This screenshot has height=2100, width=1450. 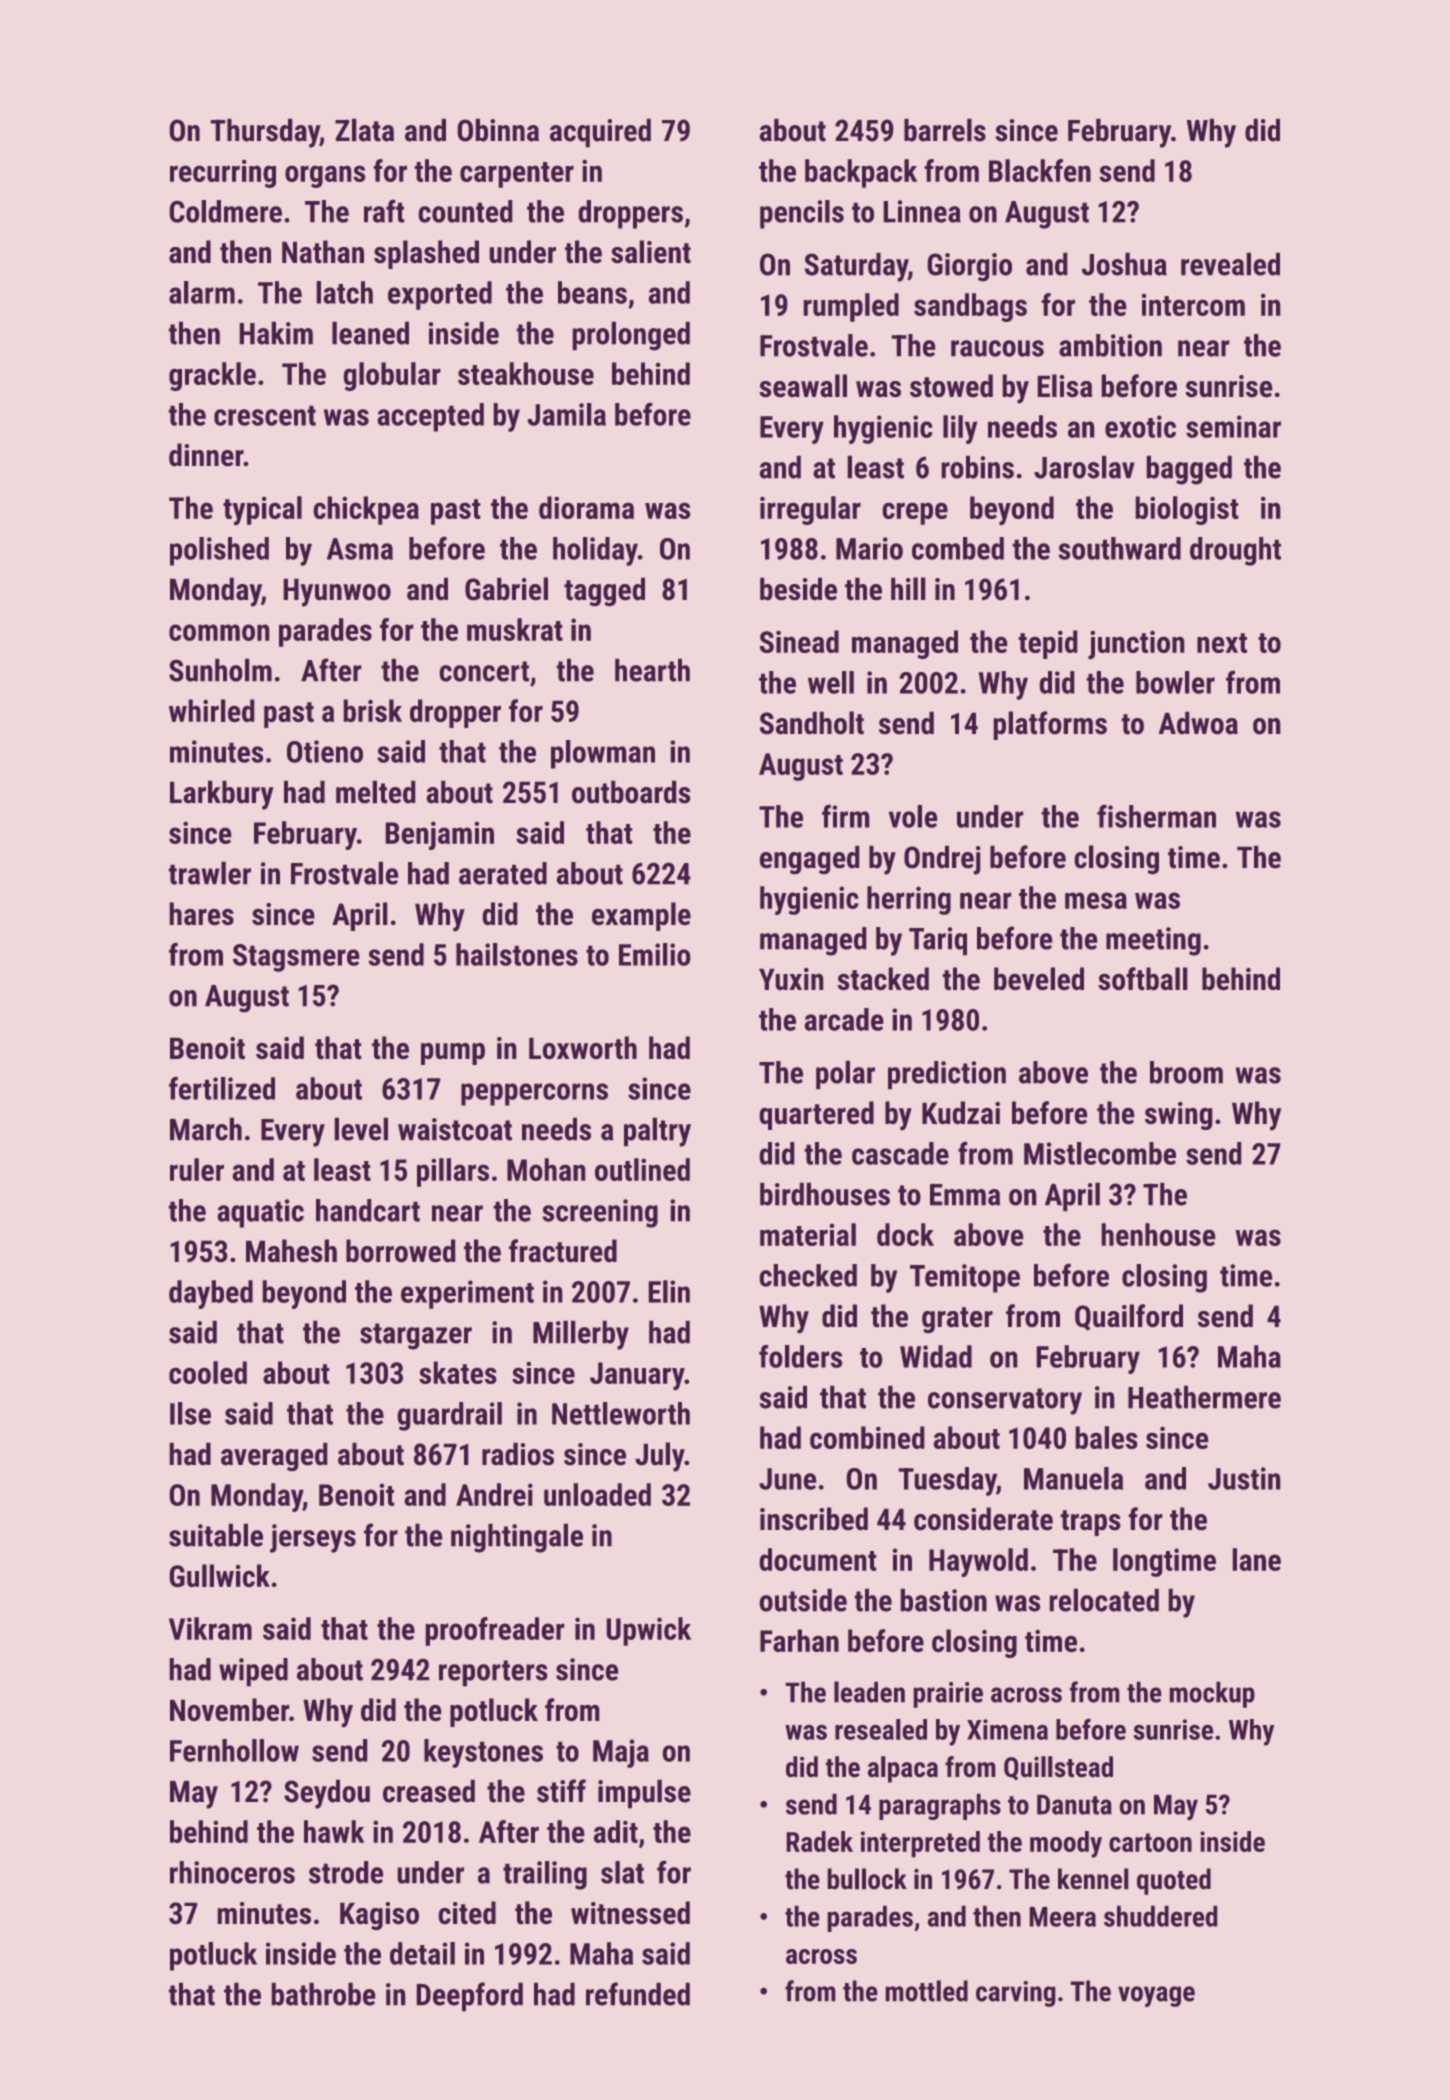 What do you see at coordinates (1233, 426) in the screenshot?
I see `seminar` at bounding box center [1233, 426].
